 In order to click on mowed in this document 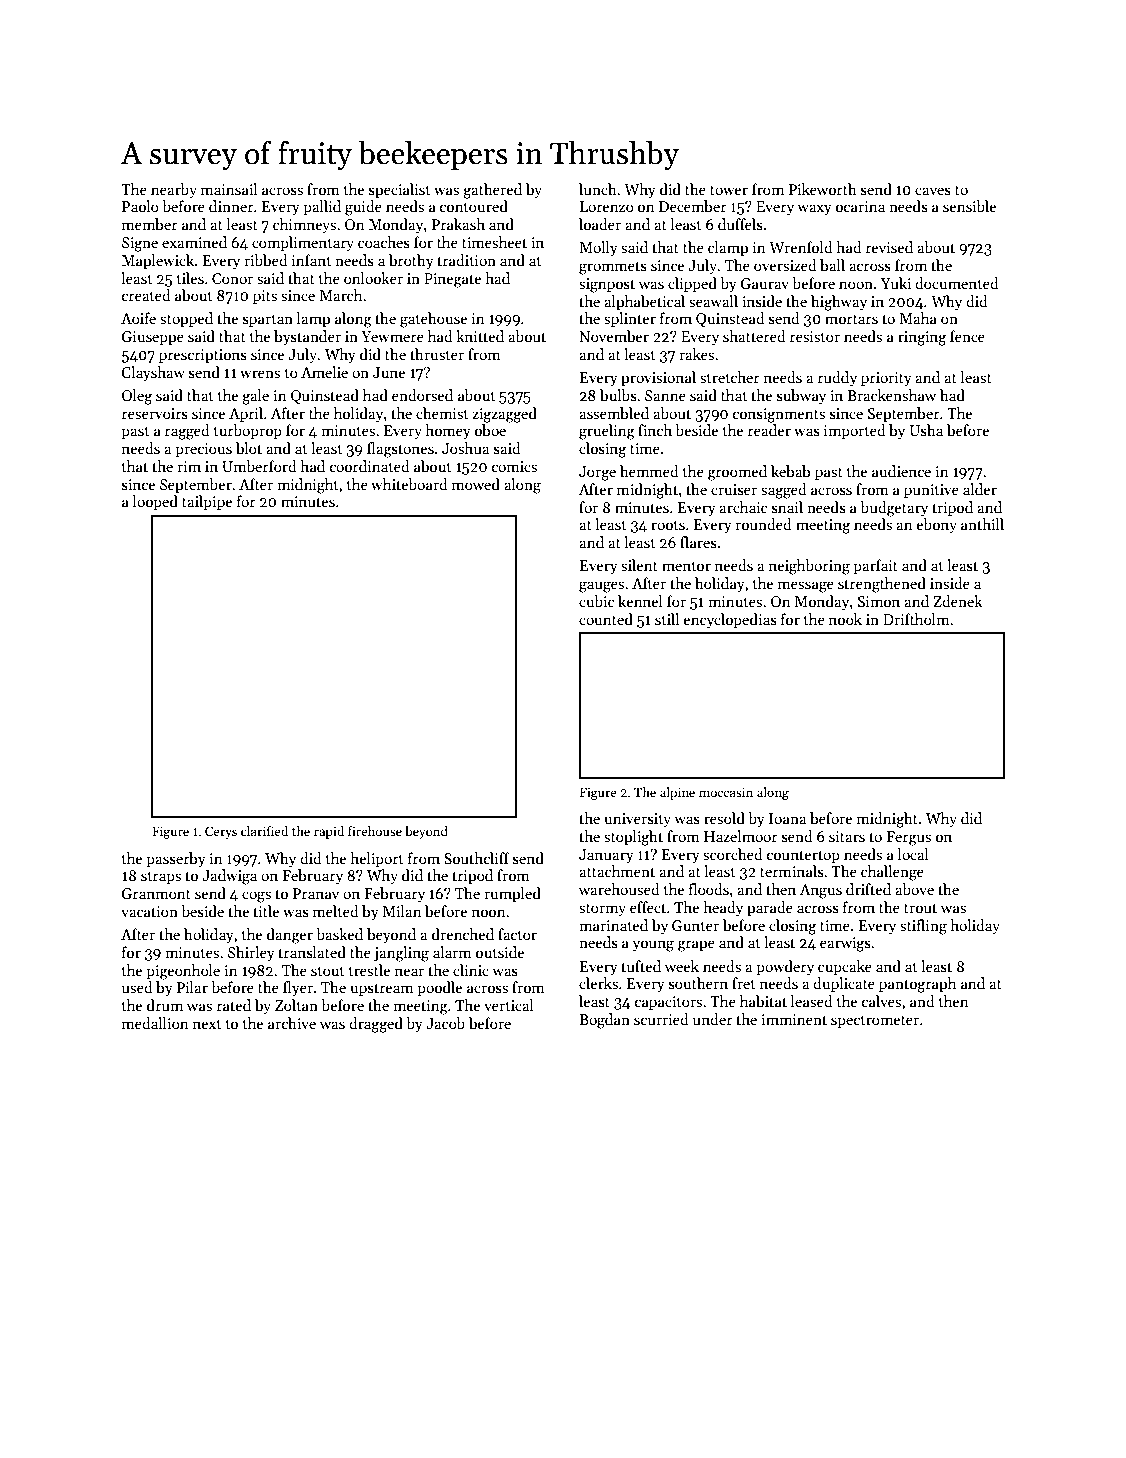, I will do `click(476, 484)`.
